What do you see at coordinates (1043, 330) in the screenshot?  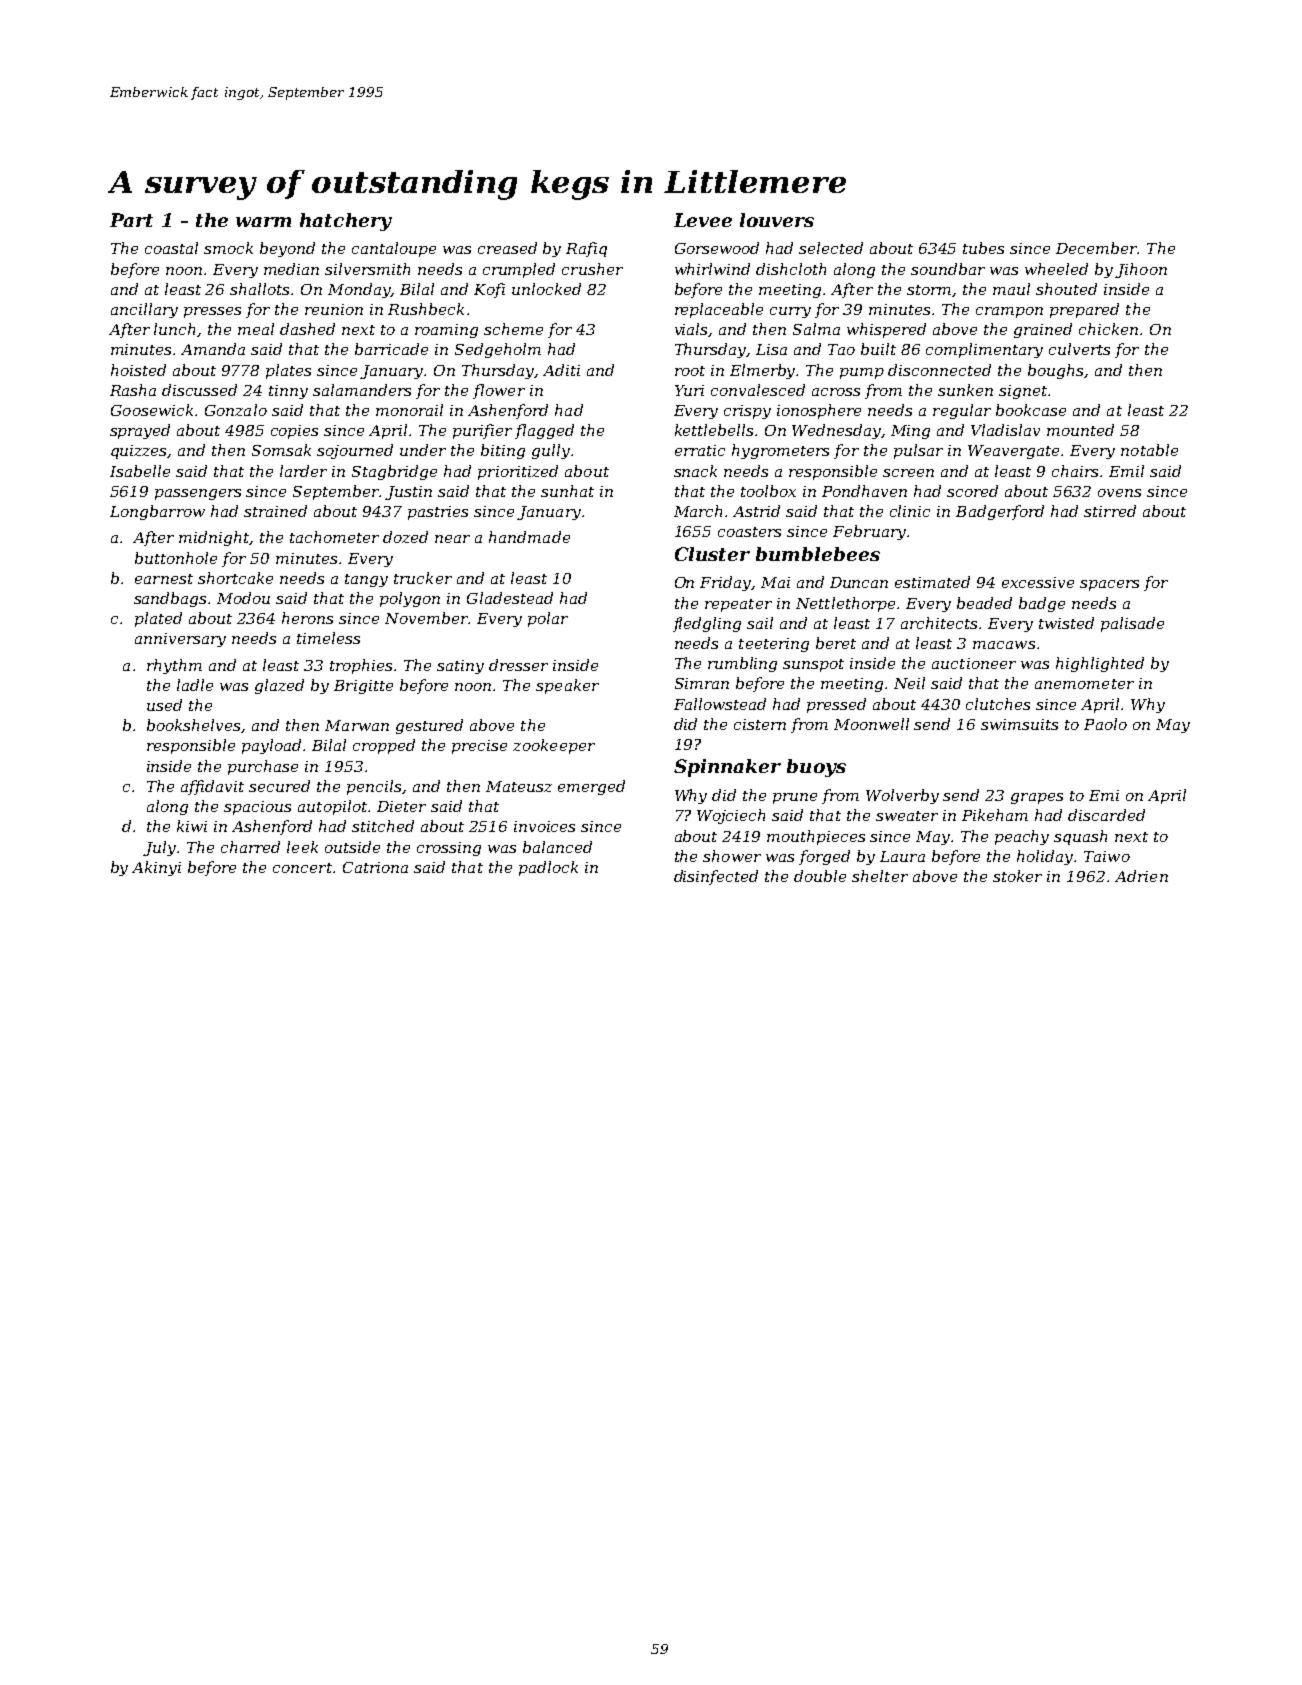 I see `grained` at bounding box center [1043, 330].
